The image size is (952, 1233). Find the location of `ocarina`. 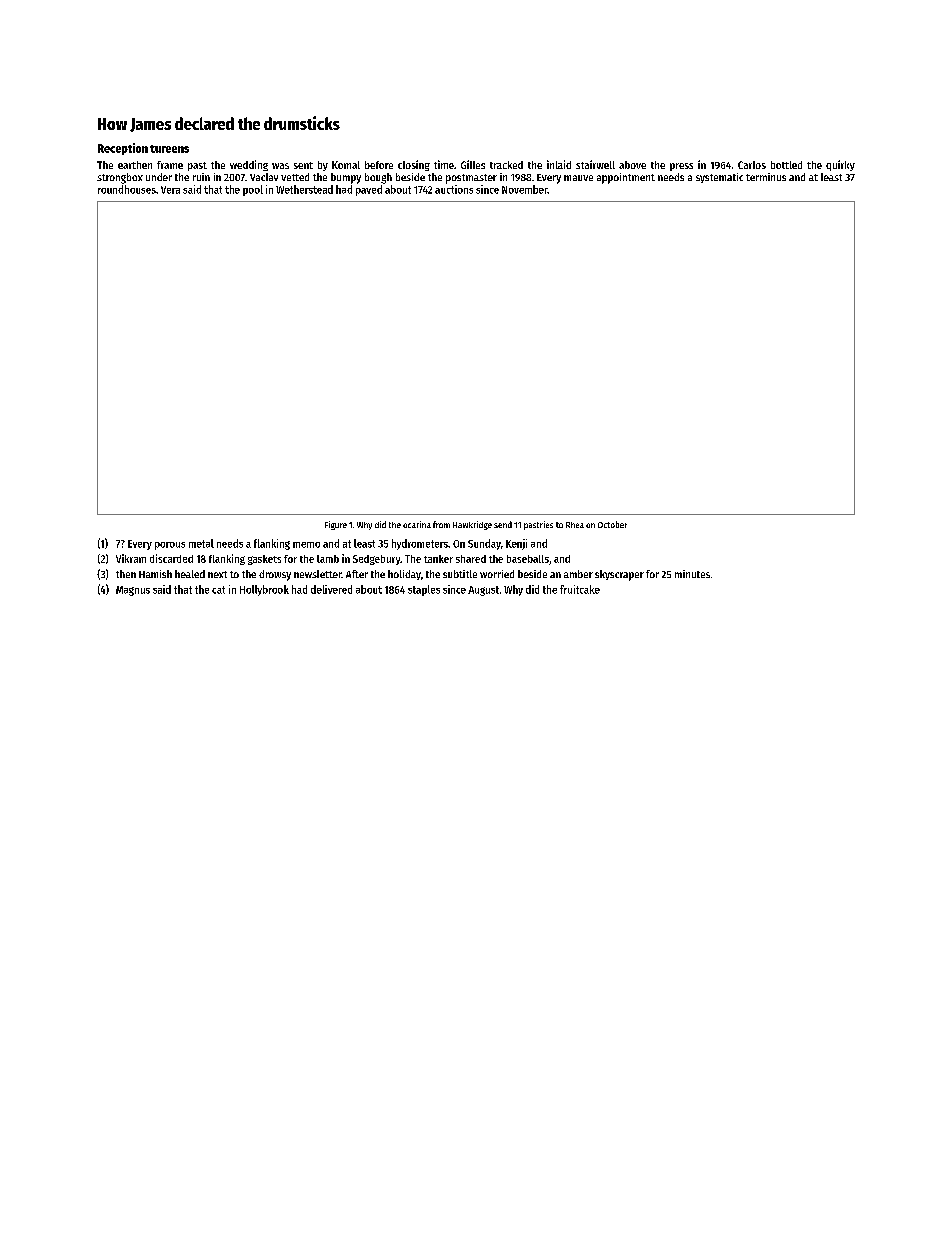

ocarina is located at coordinates (417, 524).
